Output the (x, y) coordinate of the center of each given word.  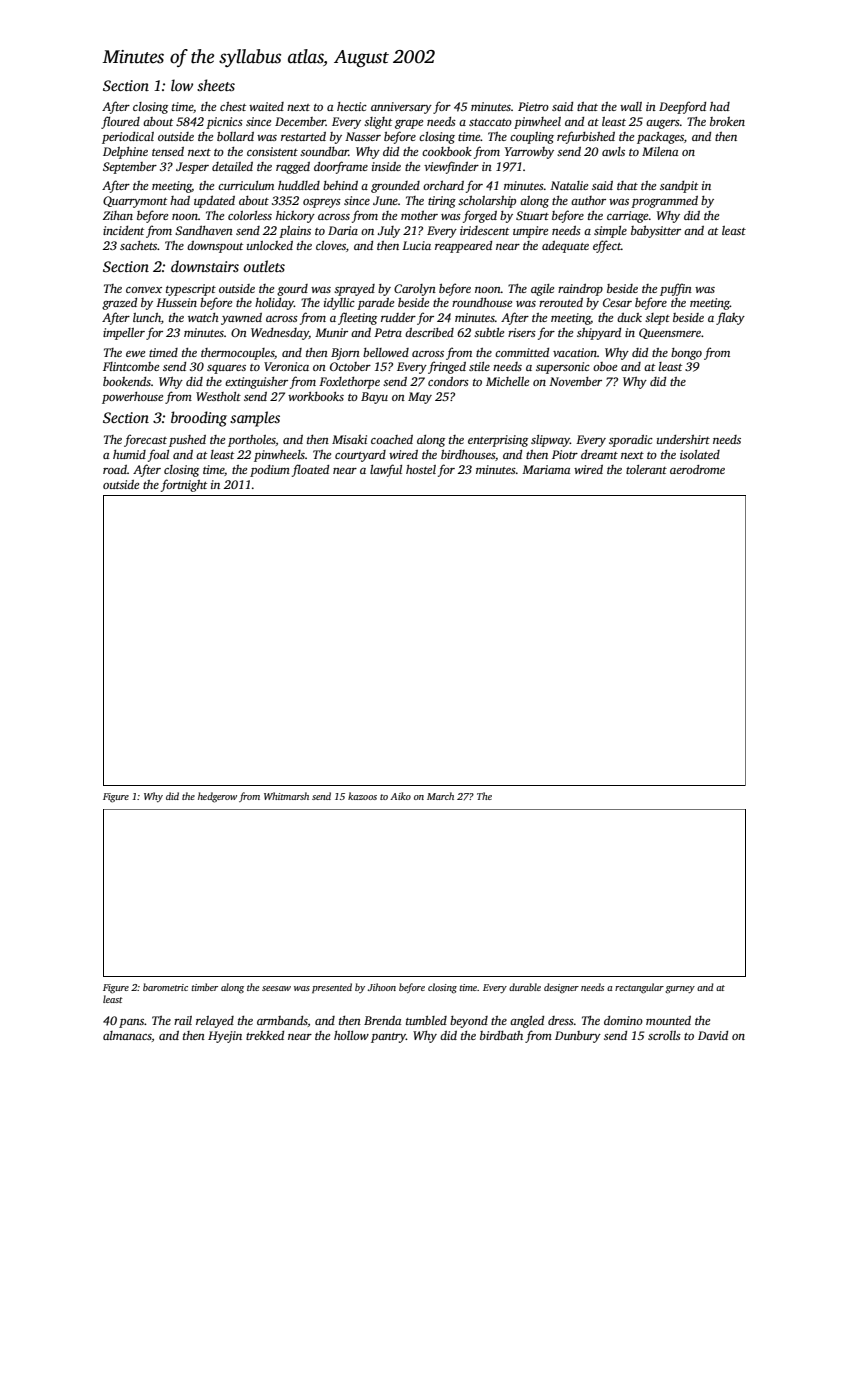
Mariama (546, 469)
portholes (252, 441)
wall (631, 106)
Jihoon (382, 987)
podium (270, 471)
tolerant (646, 469)
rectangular (639, 988)
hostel (421, 469)
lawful (386, 470)
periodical (128, 138)
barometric (165, 987)
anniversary (401, 108)
